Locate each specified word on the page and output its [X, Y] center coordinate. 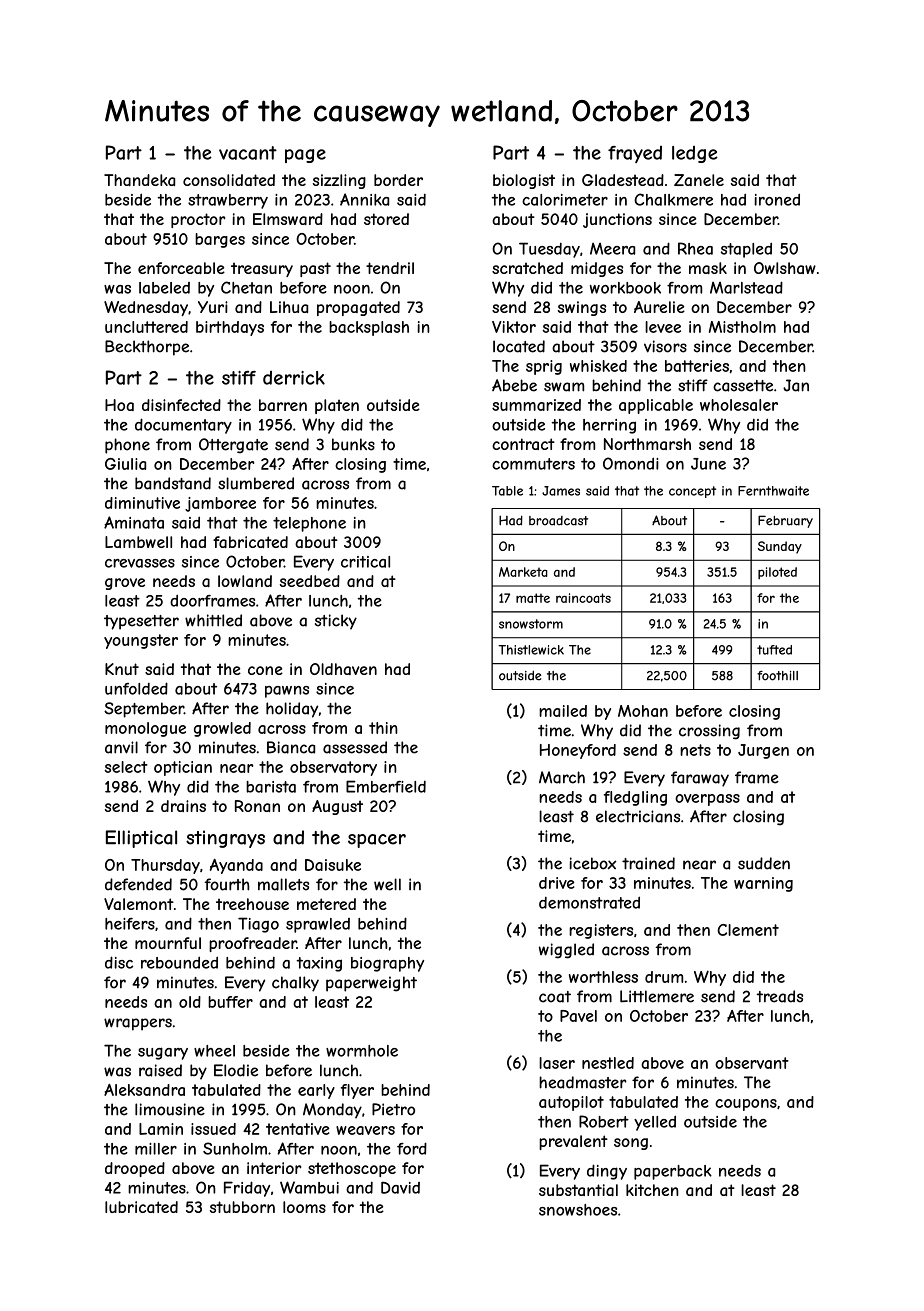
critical [365, 562]
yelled [655, 1123]
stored [386, 219]
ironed [777, 199]
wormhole [362, 1051]
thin [383, 728]
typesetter [141, 622]
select [126, 767]
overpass [707, 800]
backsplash [369, 328]
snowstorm [531, 624]
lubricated [141, 1207]
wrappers [138, 1024]
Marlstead [746, 287]
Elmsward [288, 219]
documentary [183, 426]
